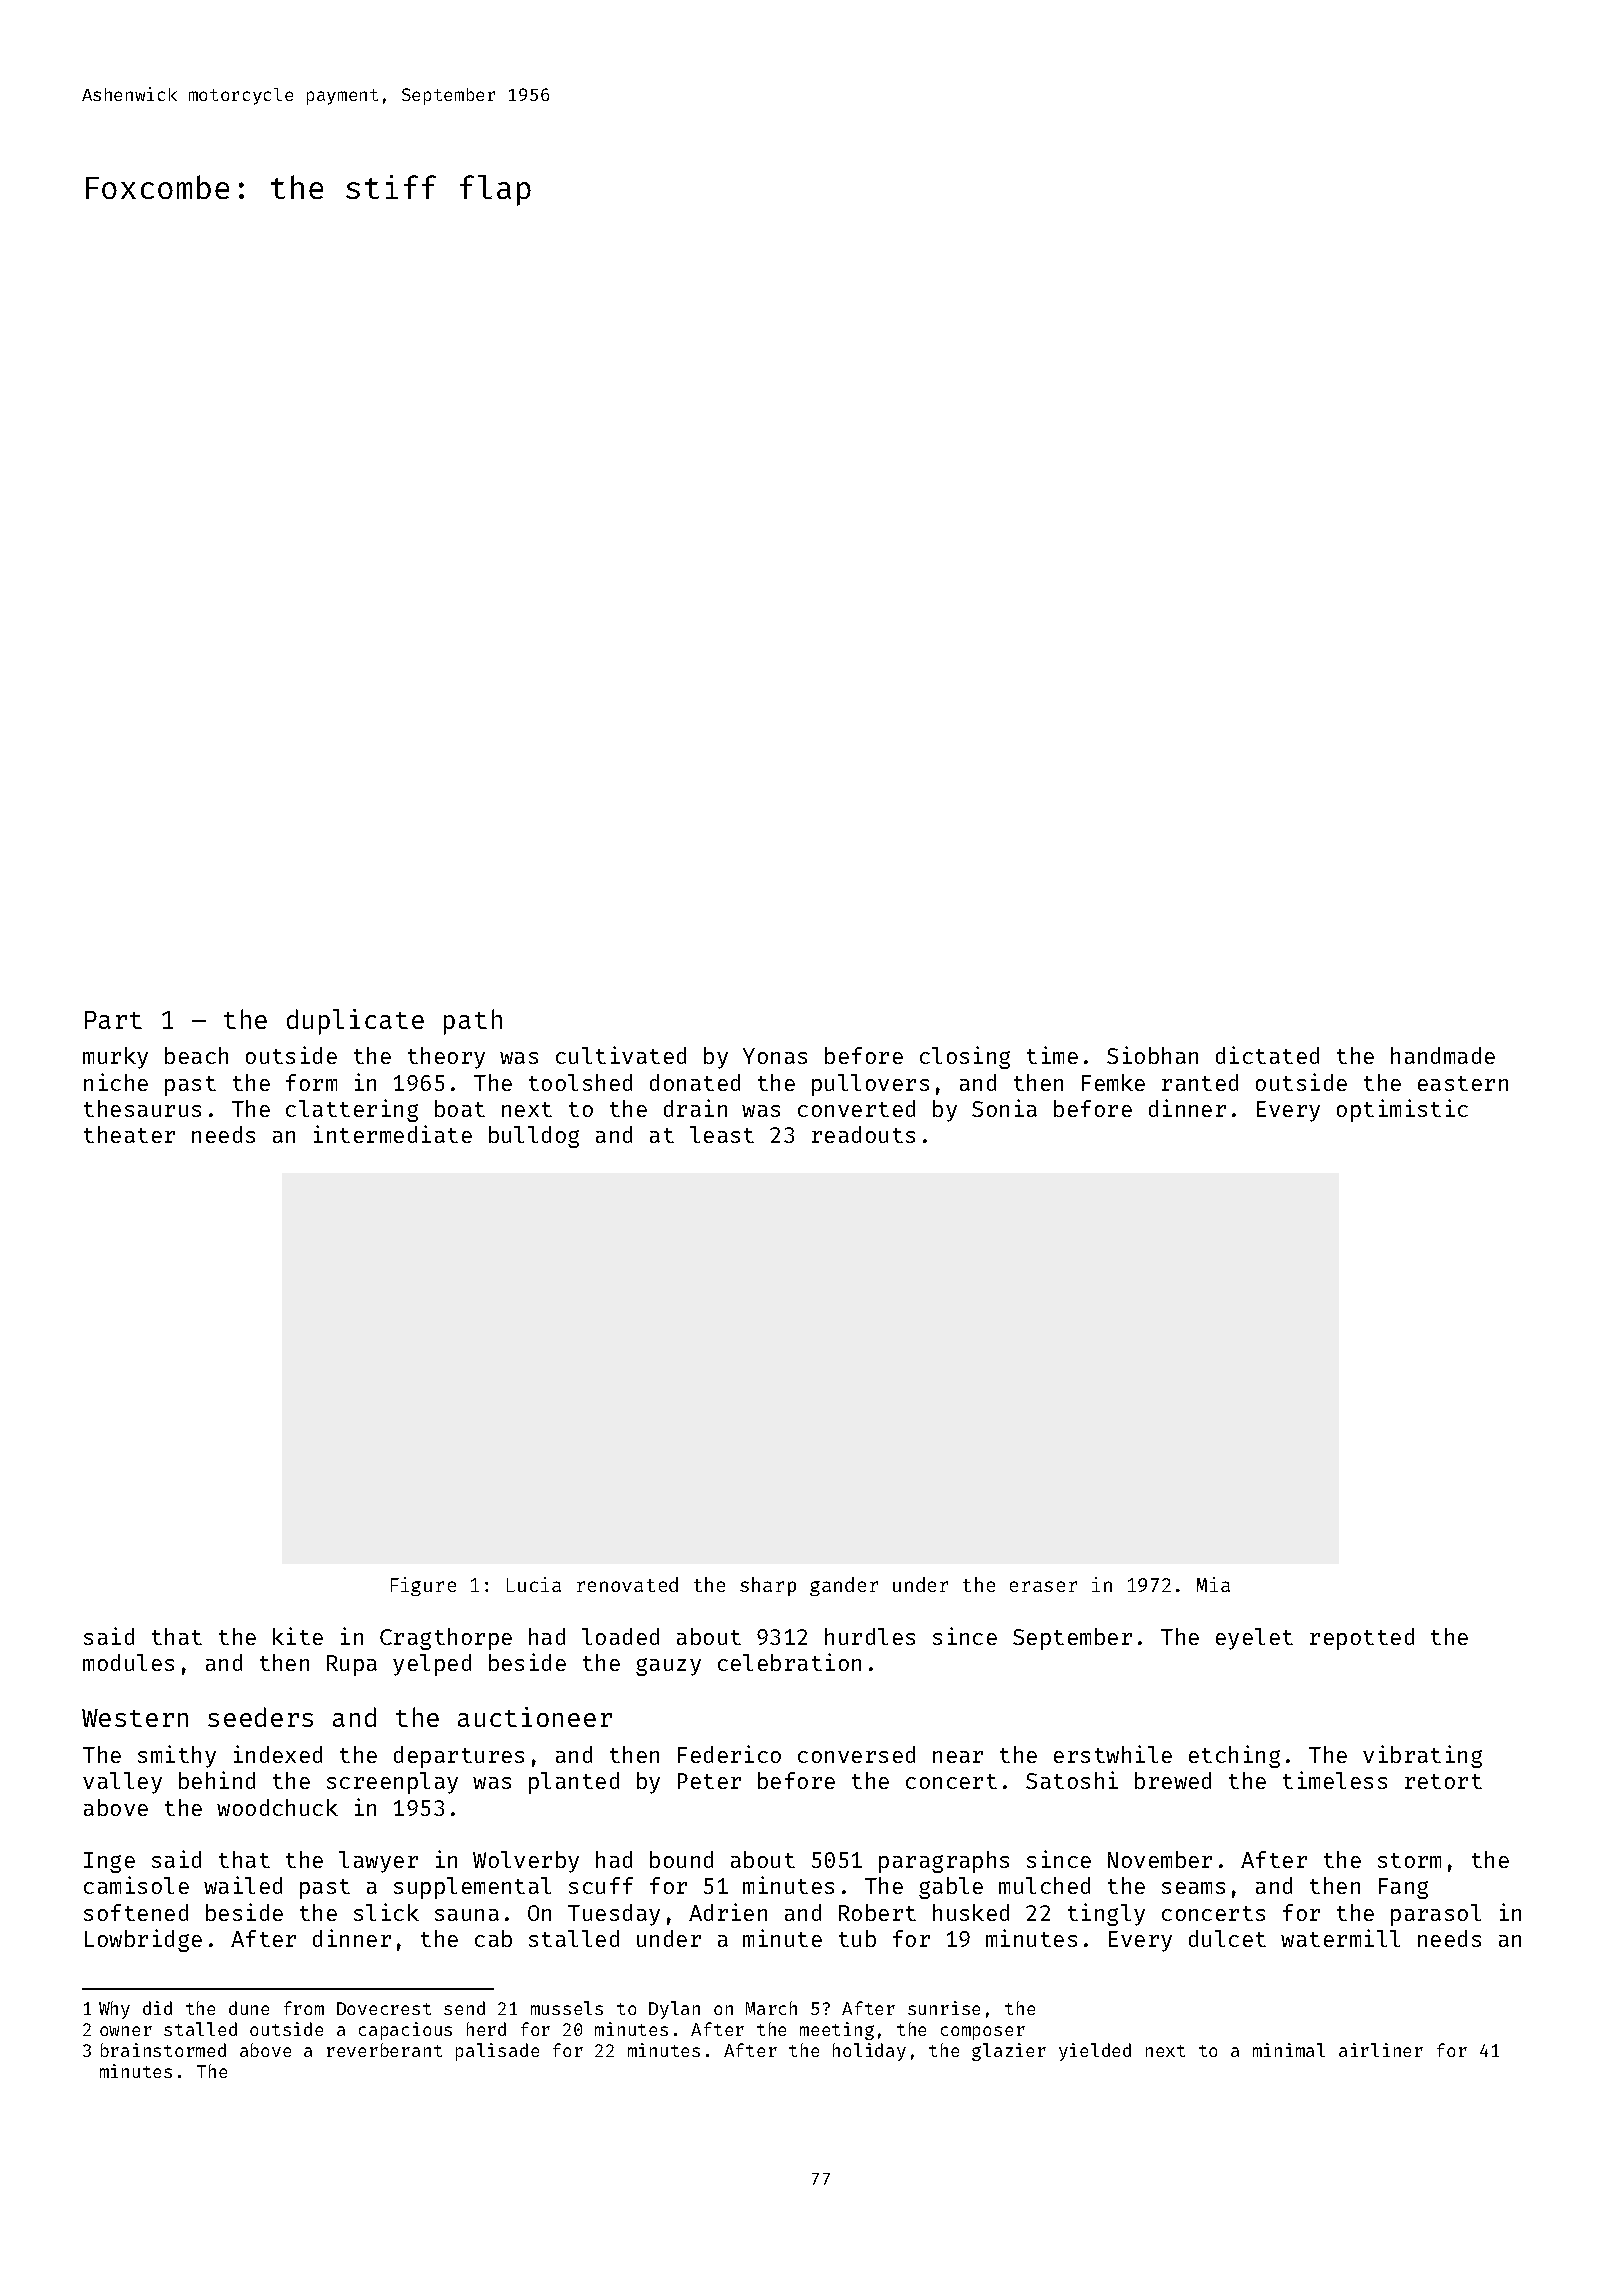 Image resolution: width=1620 pixels, height=2292 pixels. Describe the element at coordinates (393, 1134) in the screenshot. I see `intermediate` at that location.
